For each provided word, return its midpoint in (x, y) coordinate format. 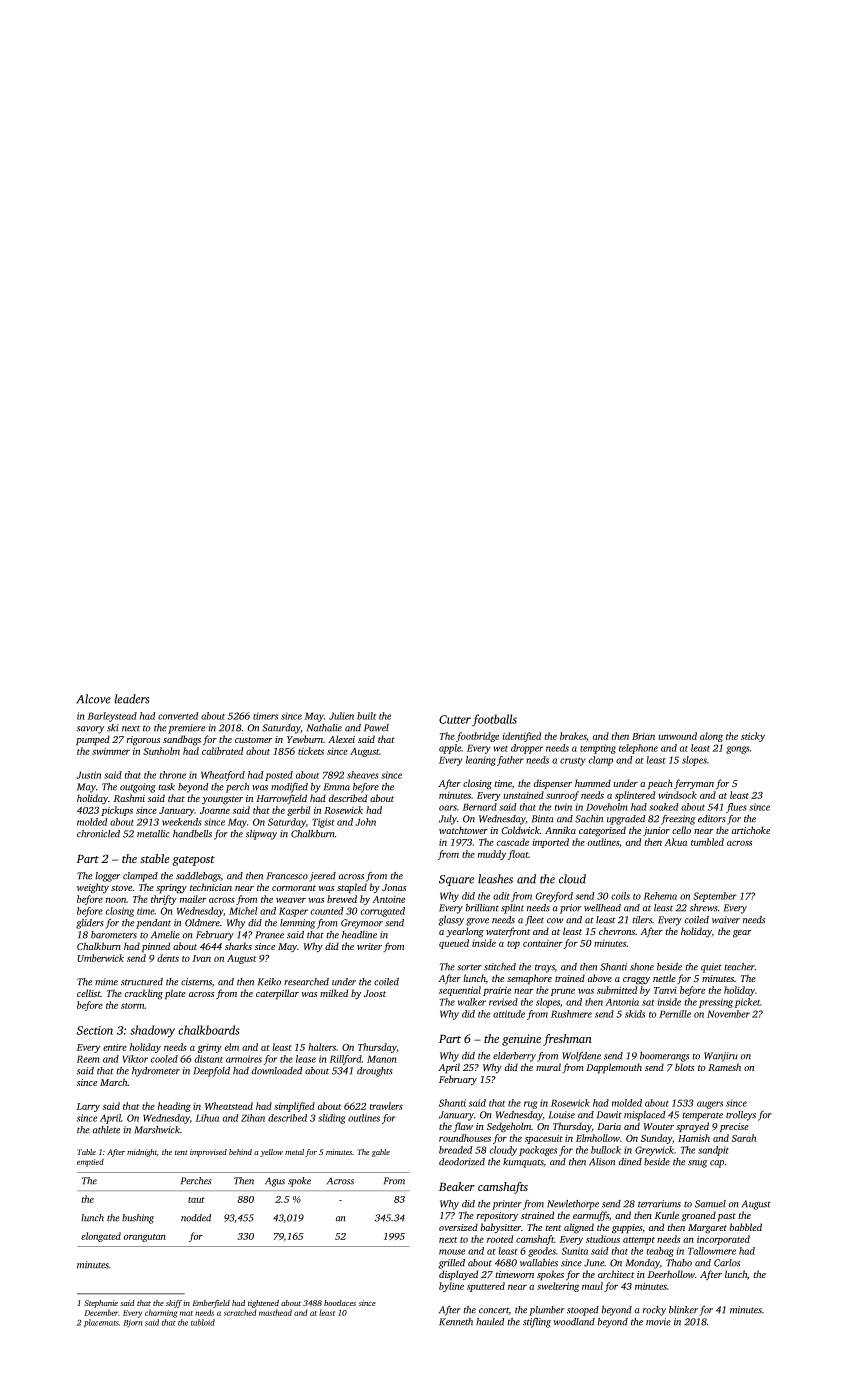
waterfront (508, 932)
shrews (703, 908)
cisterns (196, 982)
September (715, 897)
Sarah (744, 1138)
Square (456, 880)
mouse (452, 1252)
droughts (375, 1072)
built (366, 716)
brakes (573, 737)
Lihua (207, 1118)
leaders (132, 699)
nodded (196, 1218)
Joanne (215, 810)
